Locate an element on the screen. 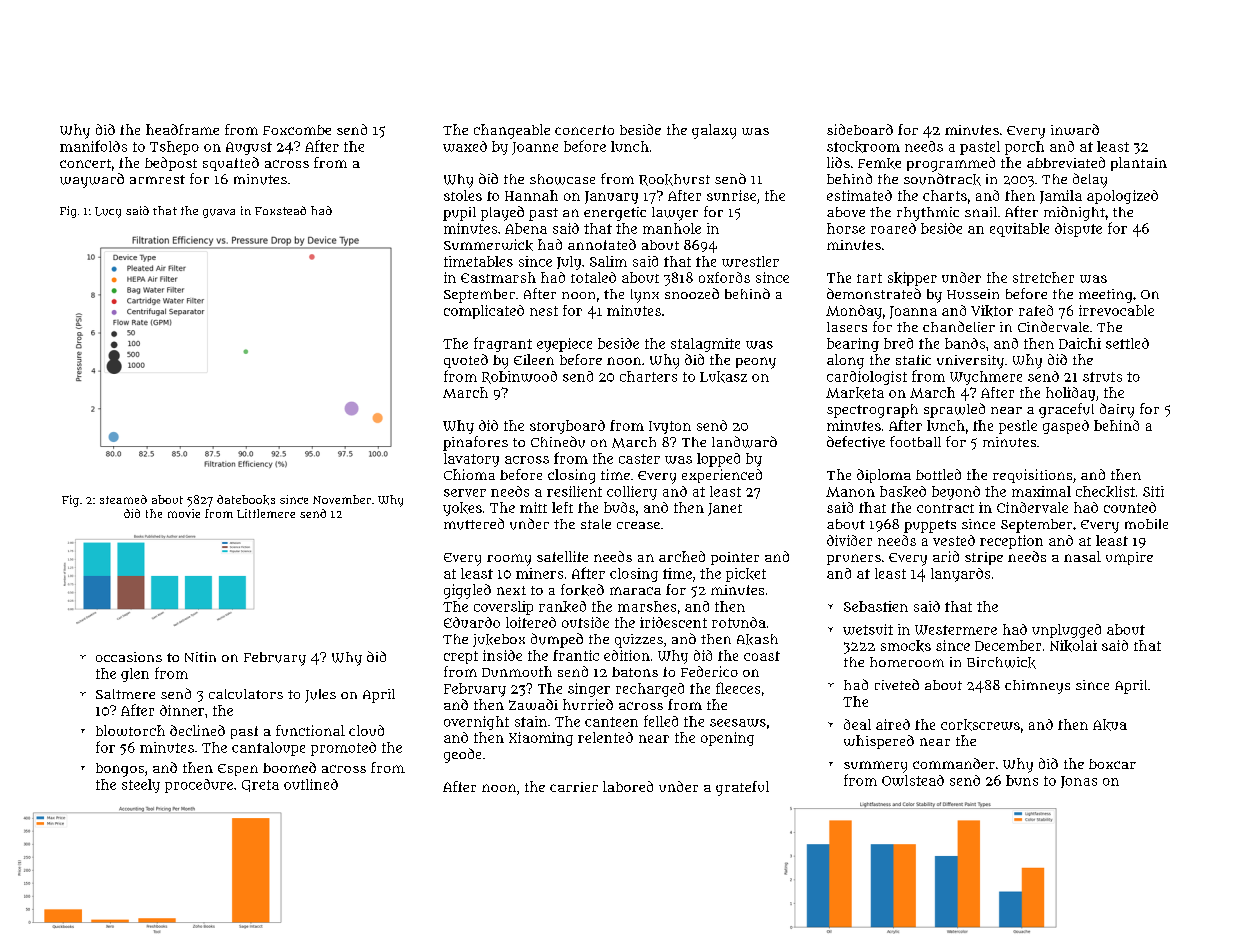  inward is located at coordinates (1075, 129).
